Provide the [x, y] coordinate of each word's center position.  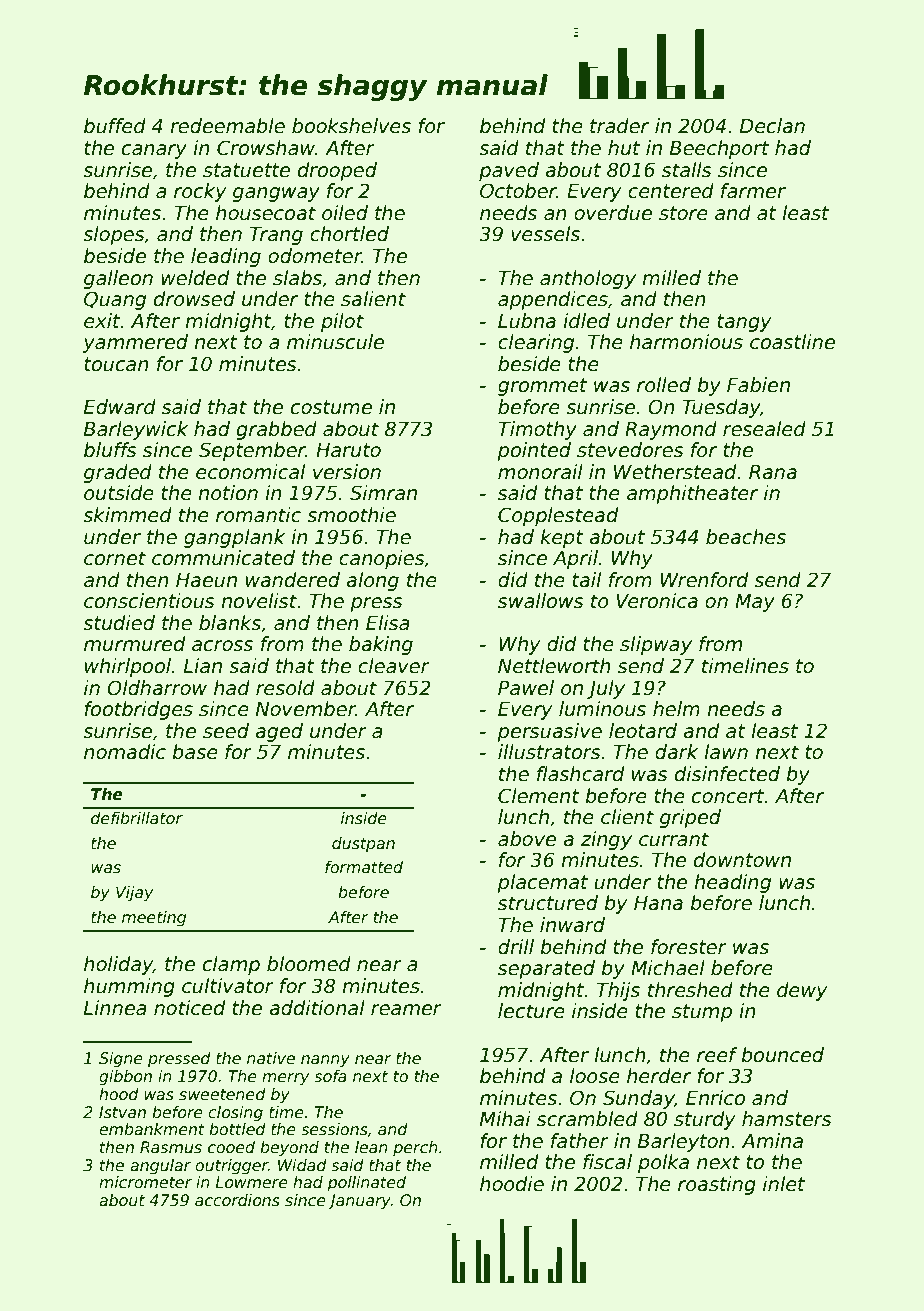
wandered [293, 580]
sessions [334, 1129]
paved [509, 171]
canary [154, 151]
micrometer [145, 1182]
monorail [540, 472]
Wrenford [704, 580]
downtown [742, 860]
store [683, 213]
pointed [534, 451]
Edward [120, 407]
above [527, 839]
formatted [364, 867]
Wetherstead [675, 472]
